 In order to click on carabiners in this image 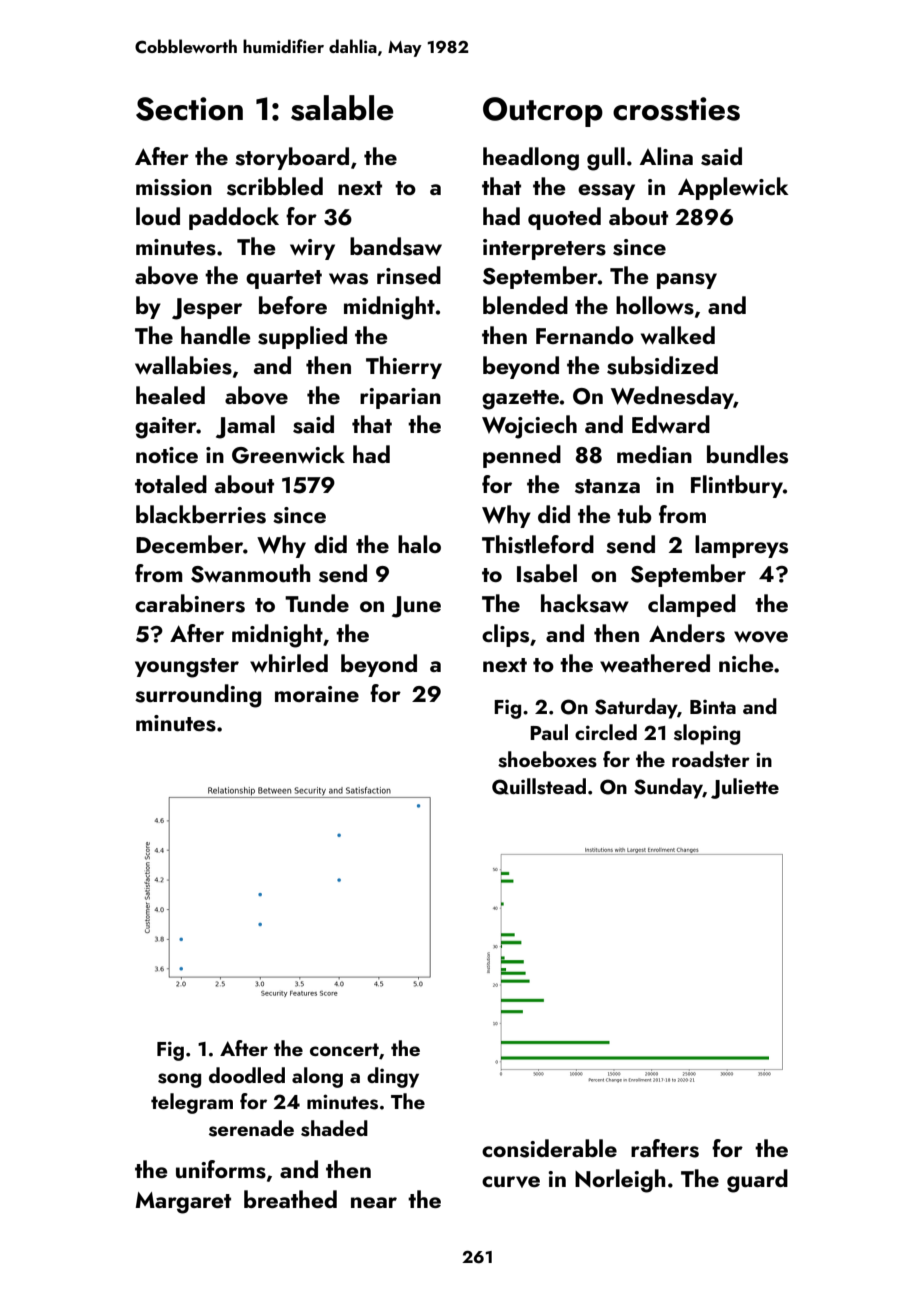, I will do `click(190, 603)`.
